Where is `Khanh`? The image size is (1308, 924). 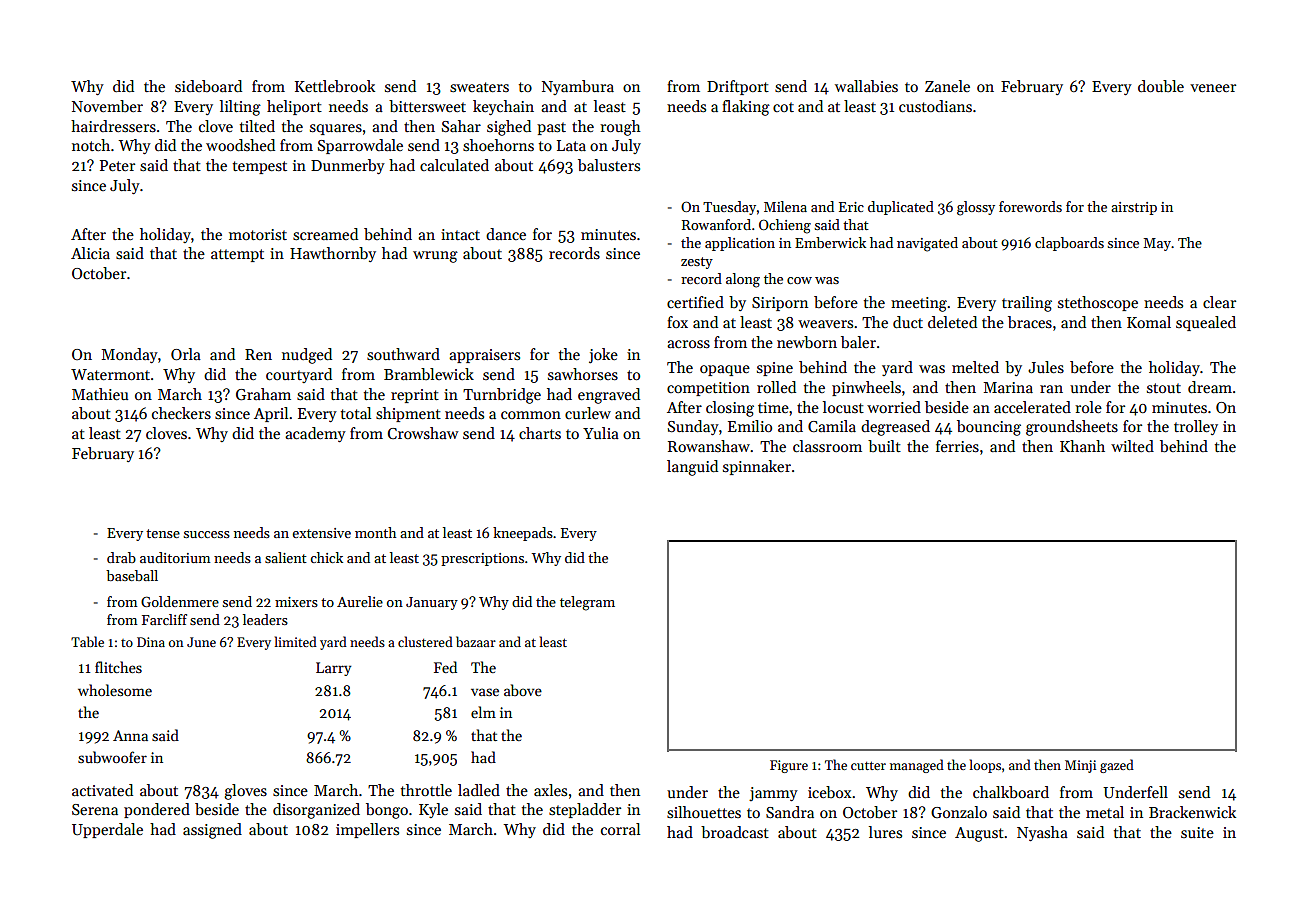
Khanh is located at coordinates (1082, 446).
